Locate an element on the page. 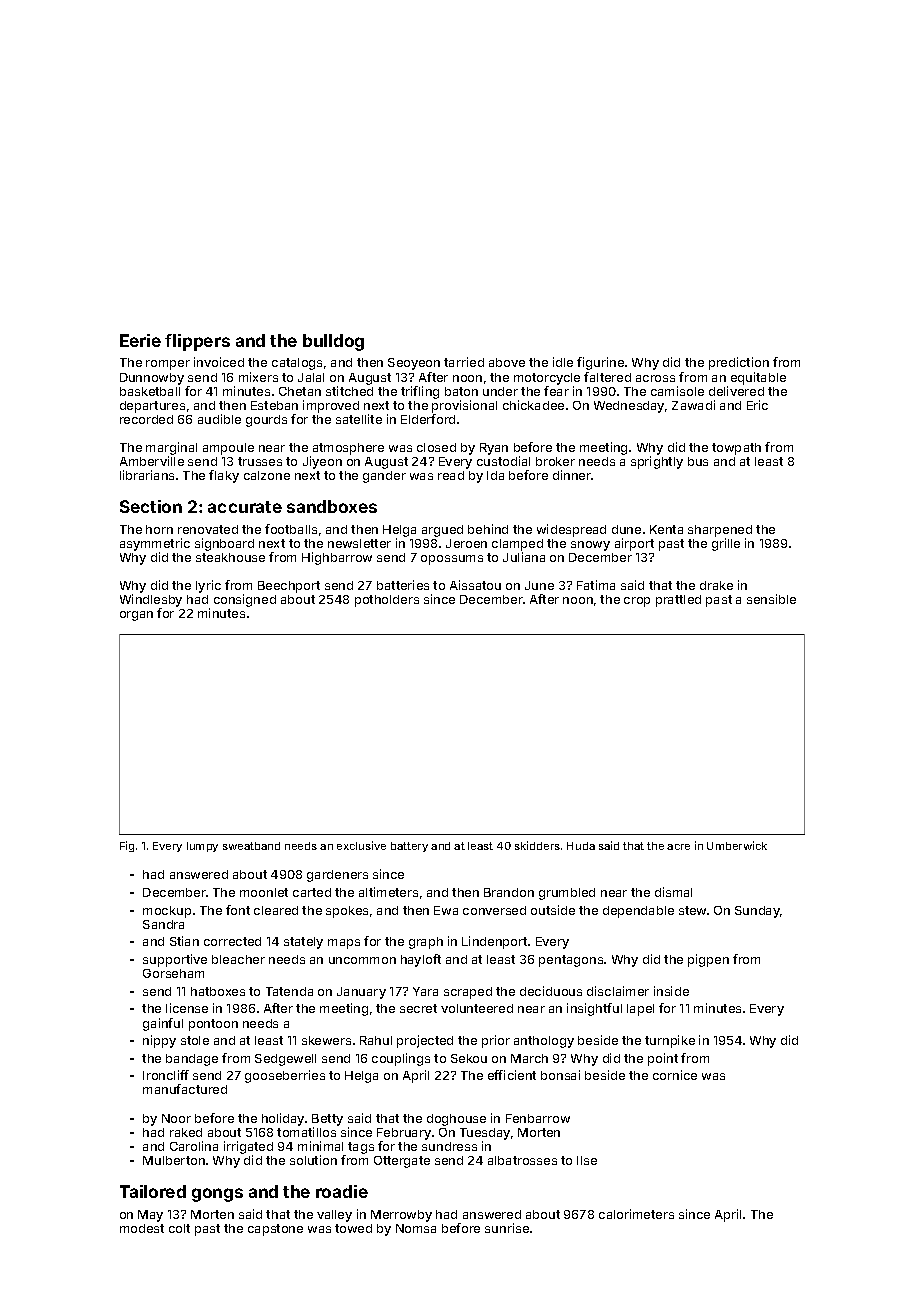 The height and width of the image is (1308, 924). above is located at coordinates (507, 362).
